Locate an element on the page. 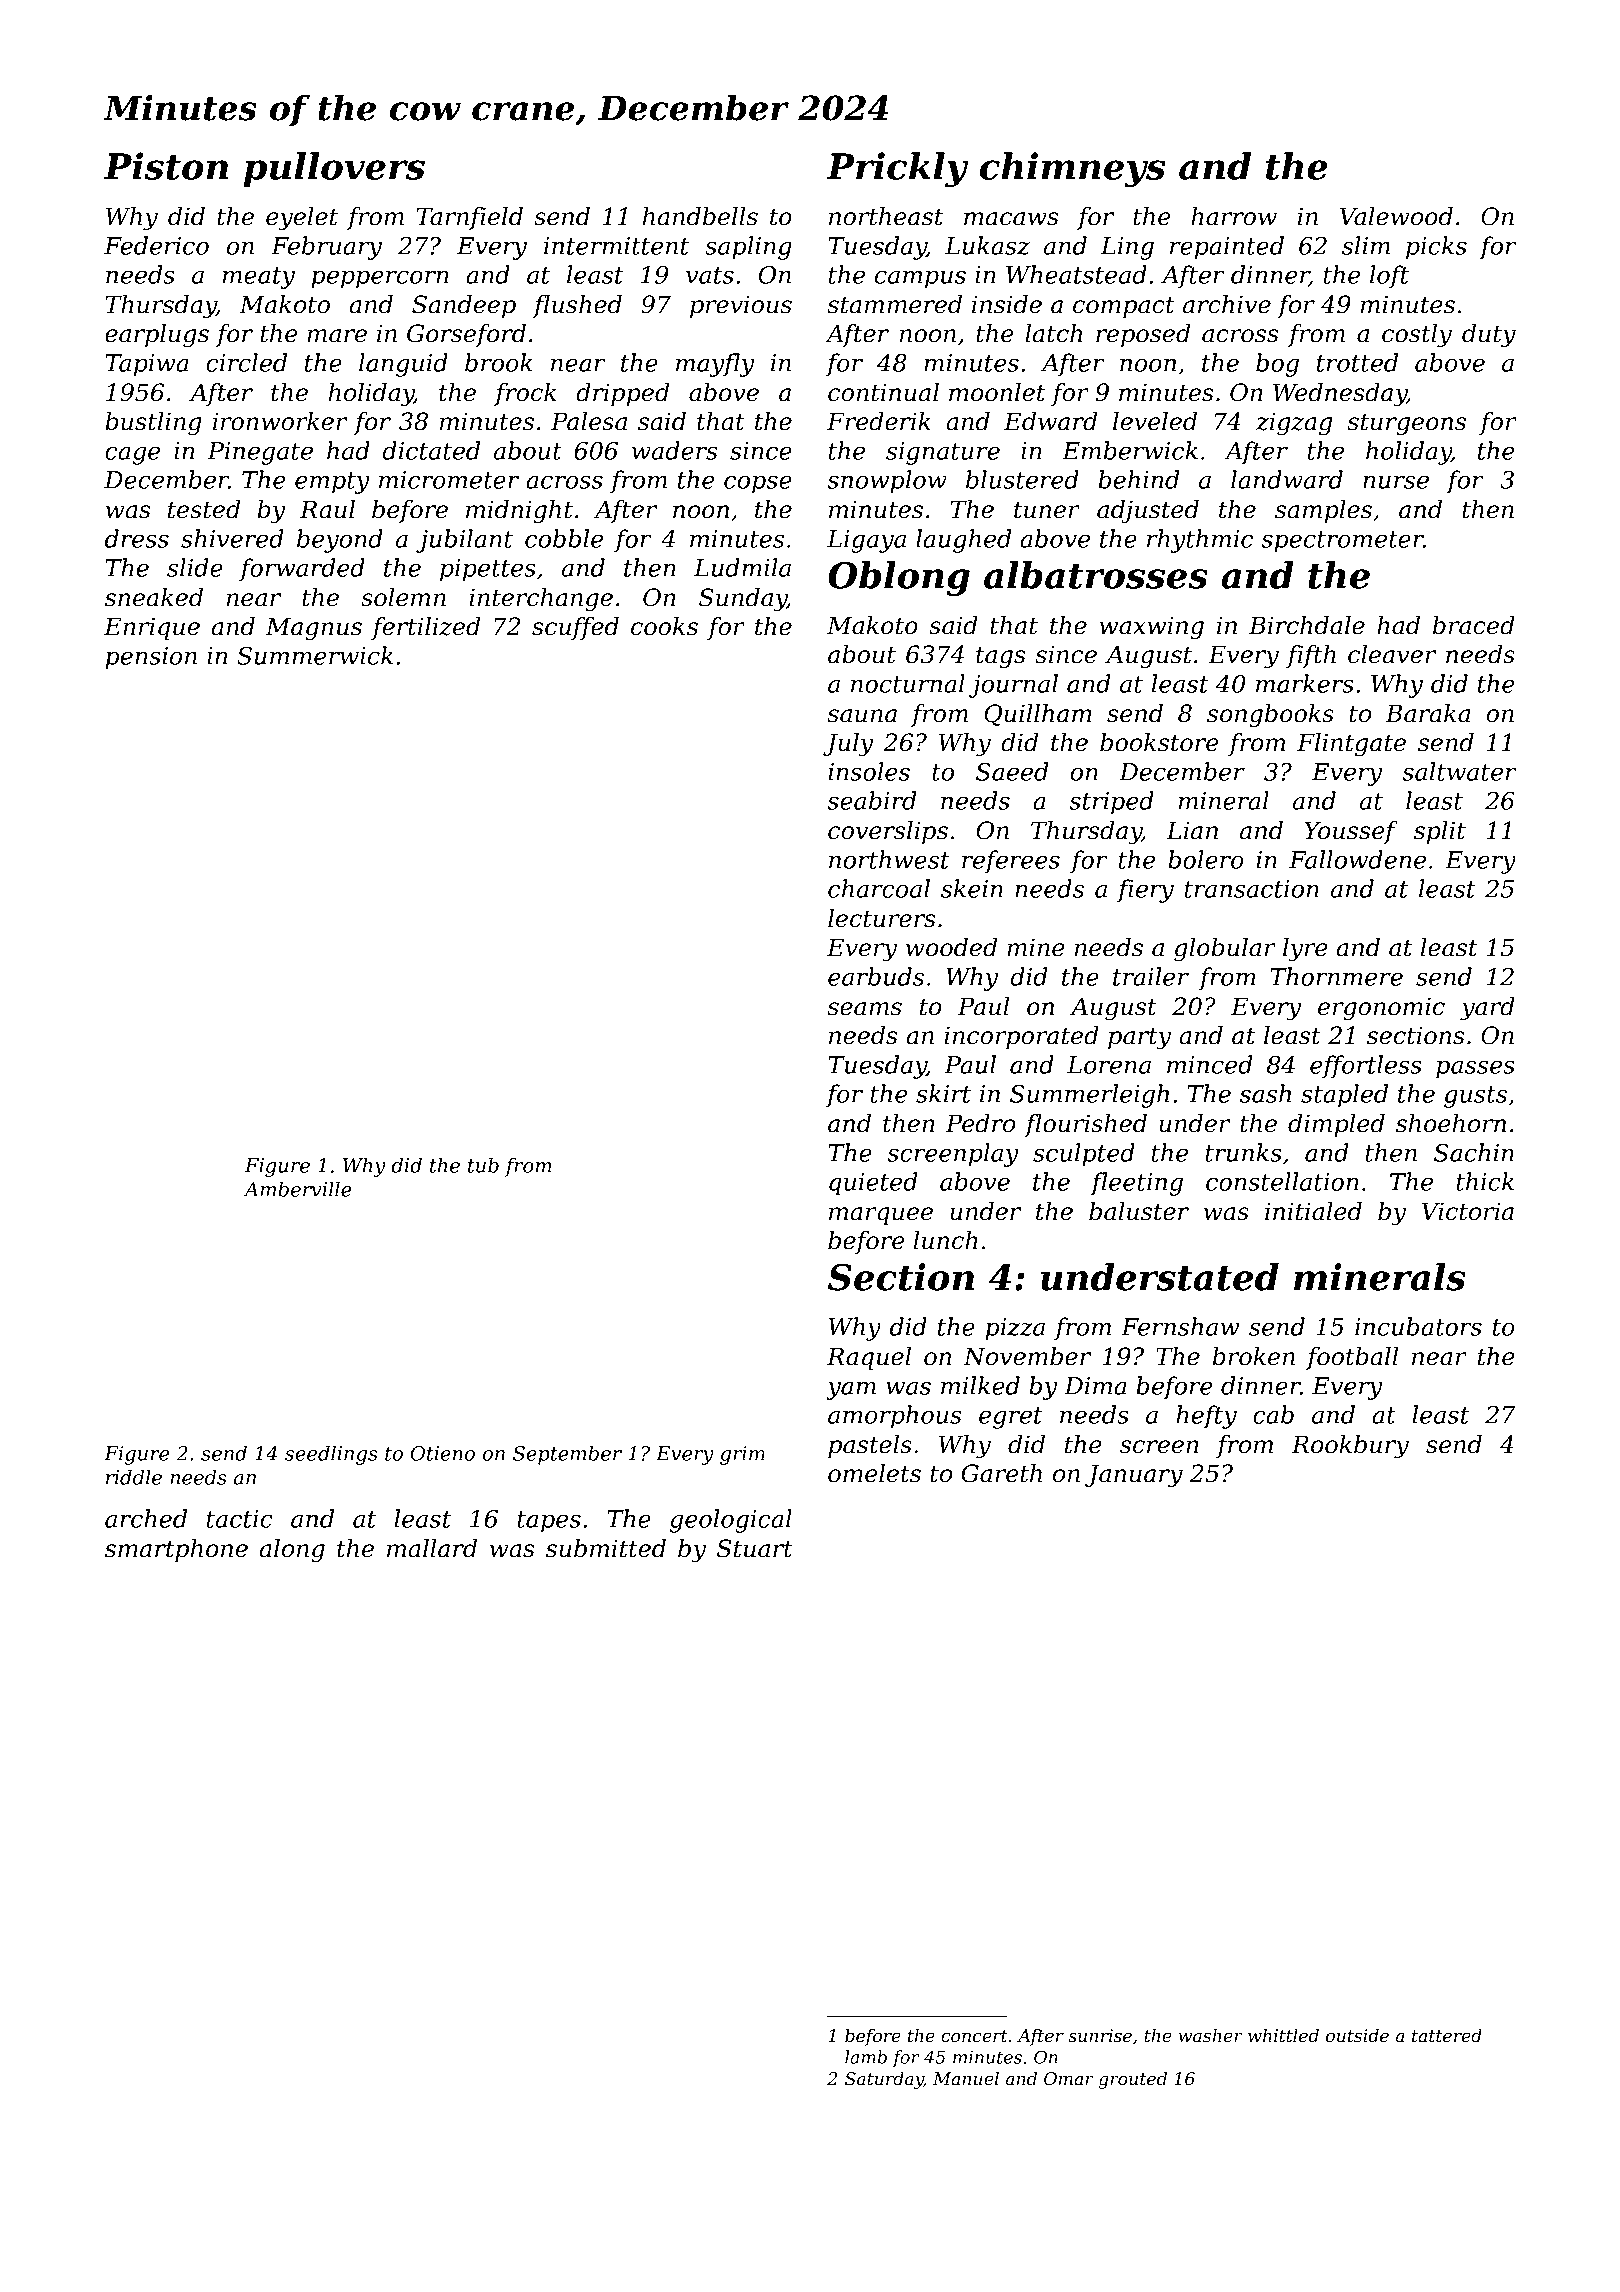 Image resolution: width=1620 pixels, height=2292 pixels. intermittent is located at coordinates (616, 246).
